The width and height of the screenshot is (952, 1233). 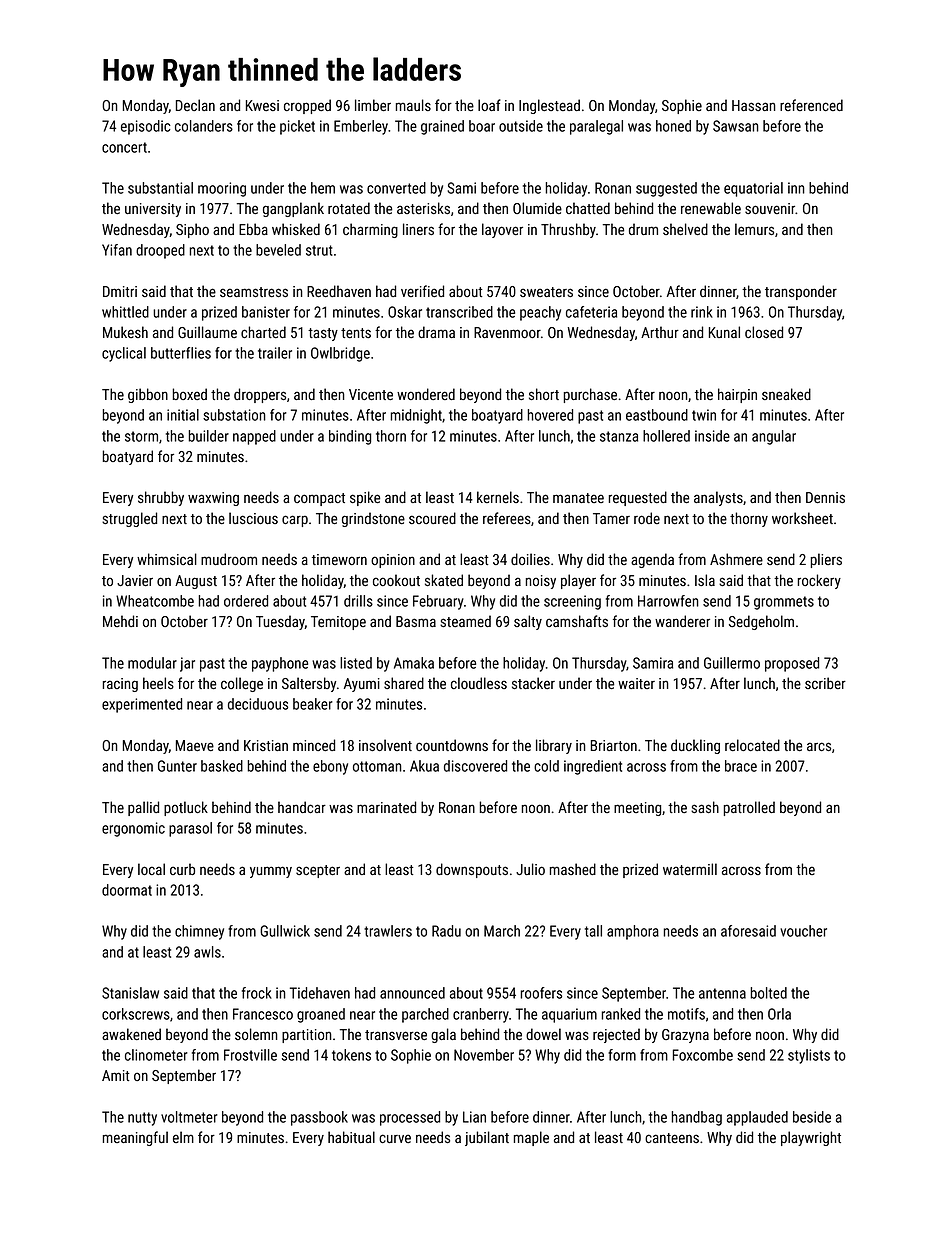 What do you see at coordinates (143, 808) in the screenshot?
I see `pallid` at bounding box center [143, 808].
